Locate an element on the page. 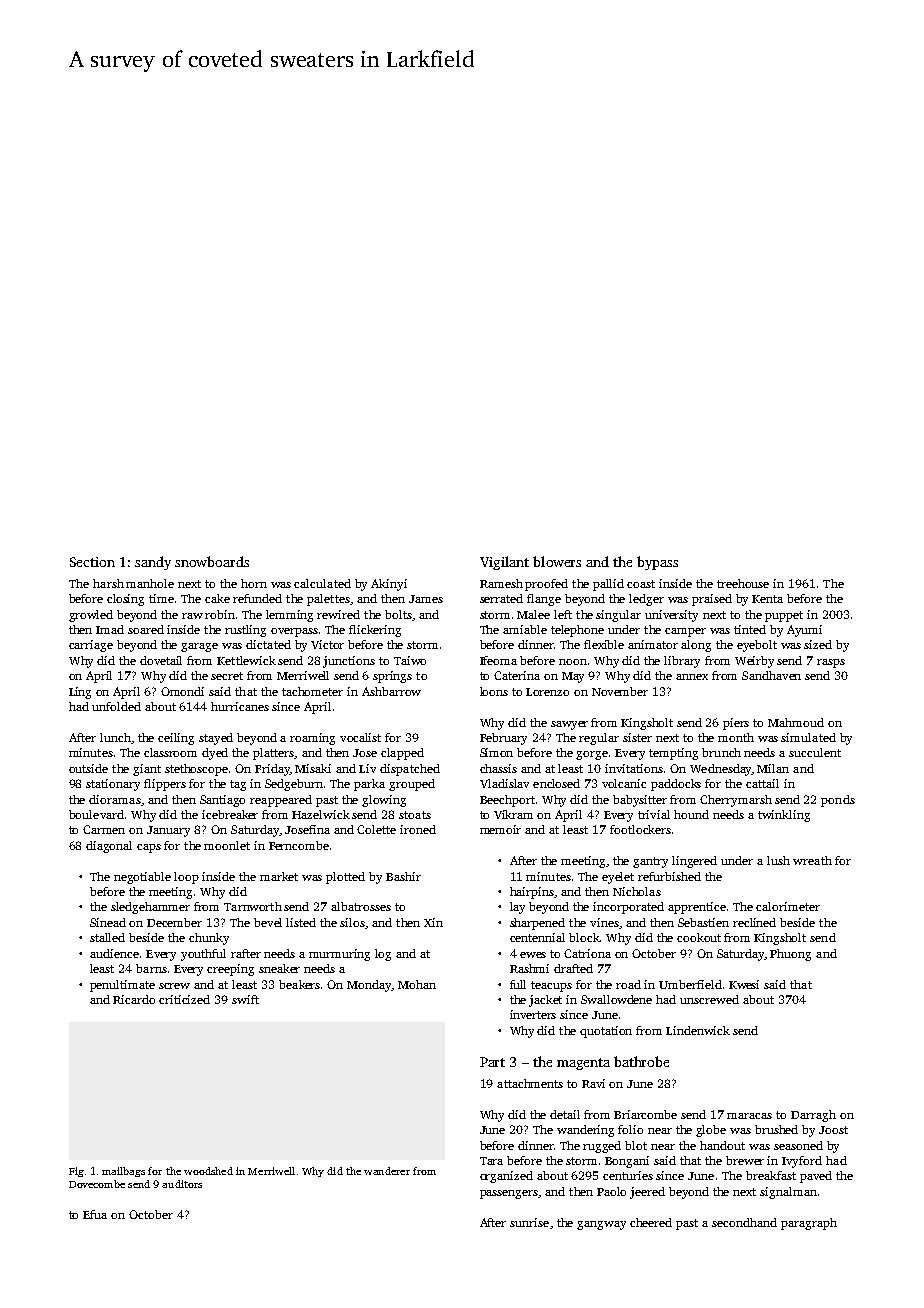 The height and width of the image is (1308, 924). Ferncombe is located at coordinates (299, 845).
